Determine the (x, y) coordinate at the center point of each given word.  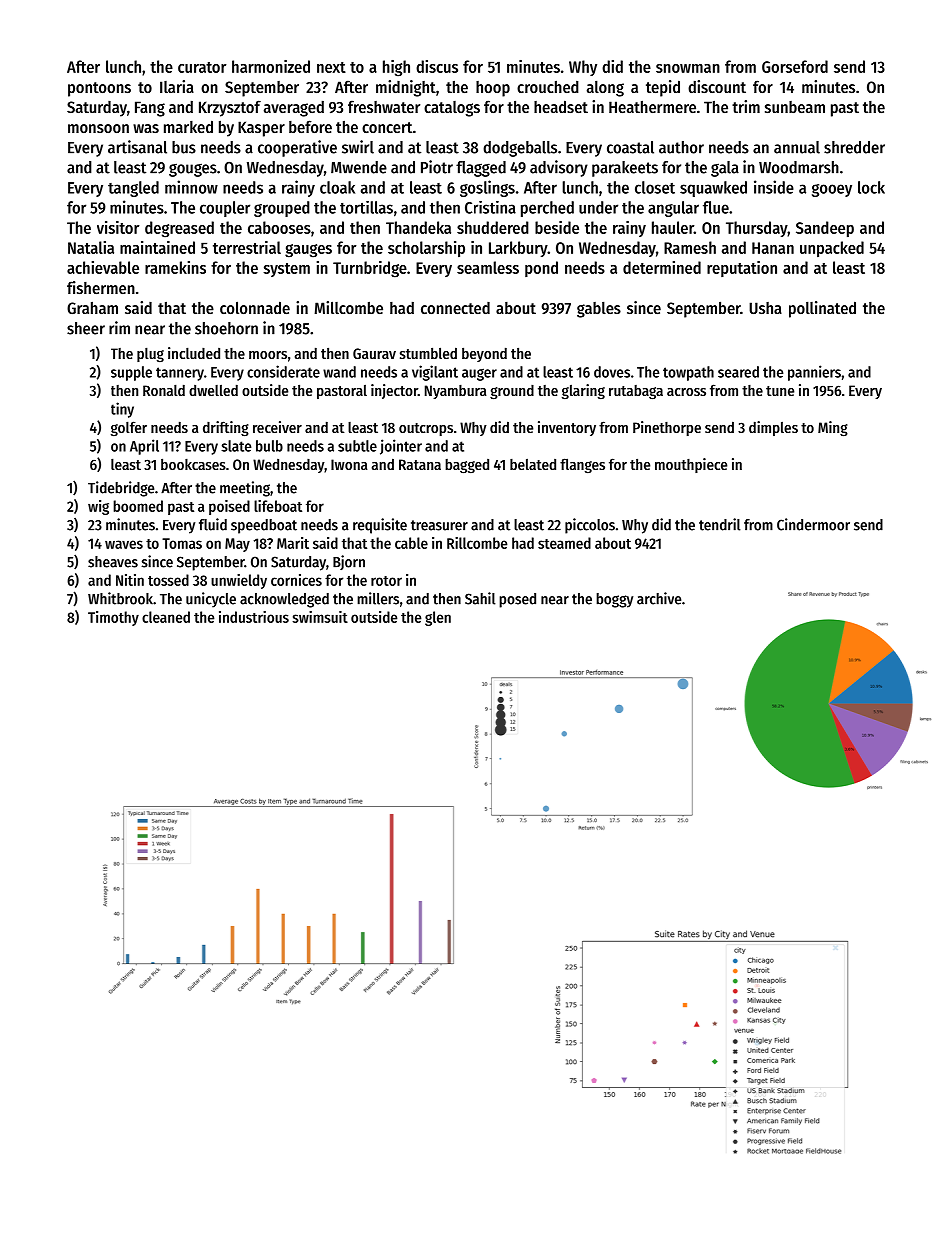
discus (437, 66)
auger (479, 374)
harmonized (271, 66)
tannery (180, 374)
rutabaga (636, 392)
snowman (688, 68)
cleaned (166, 617)
